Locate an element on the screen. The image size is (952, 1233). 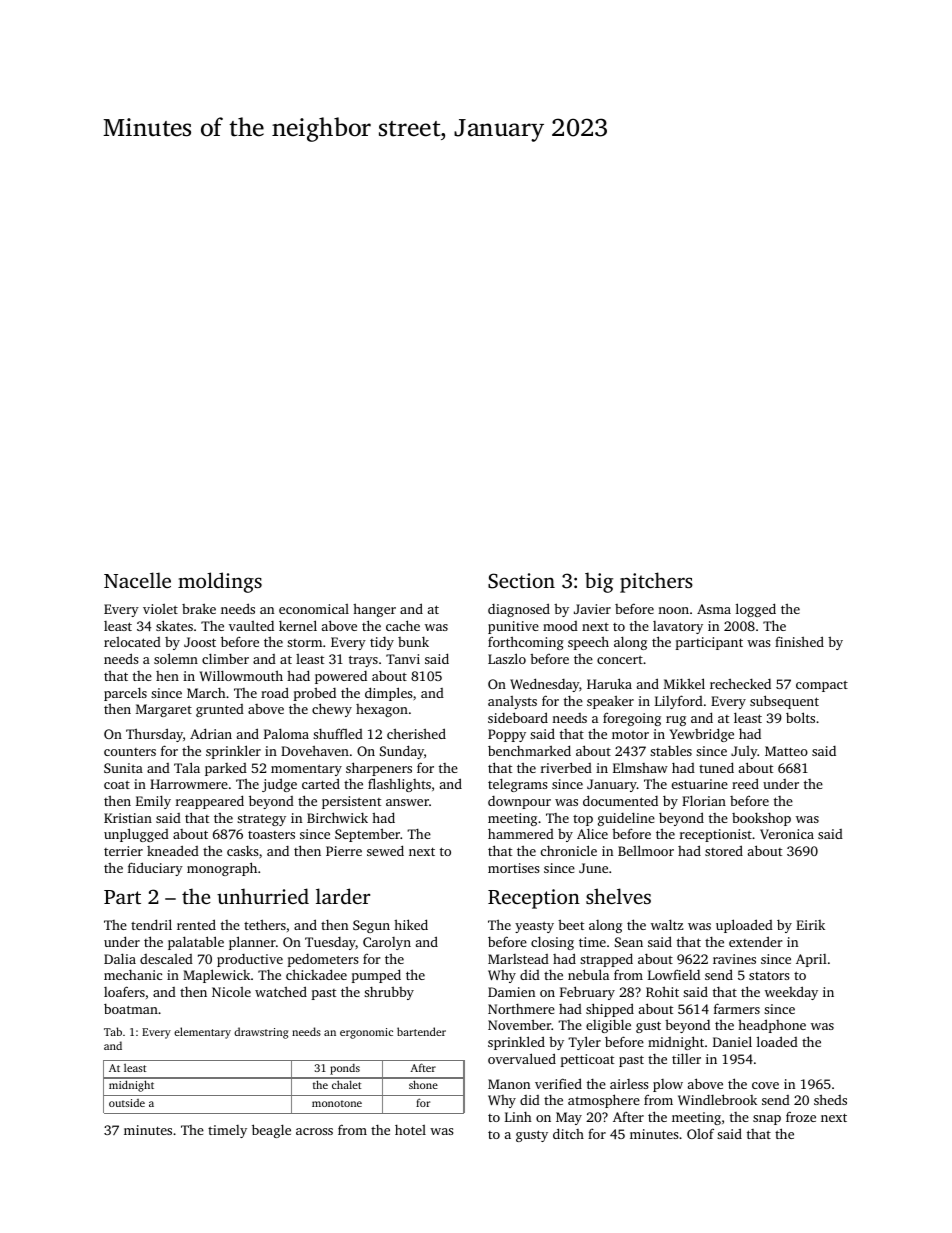
Section is located at coordinates (521, 581).
